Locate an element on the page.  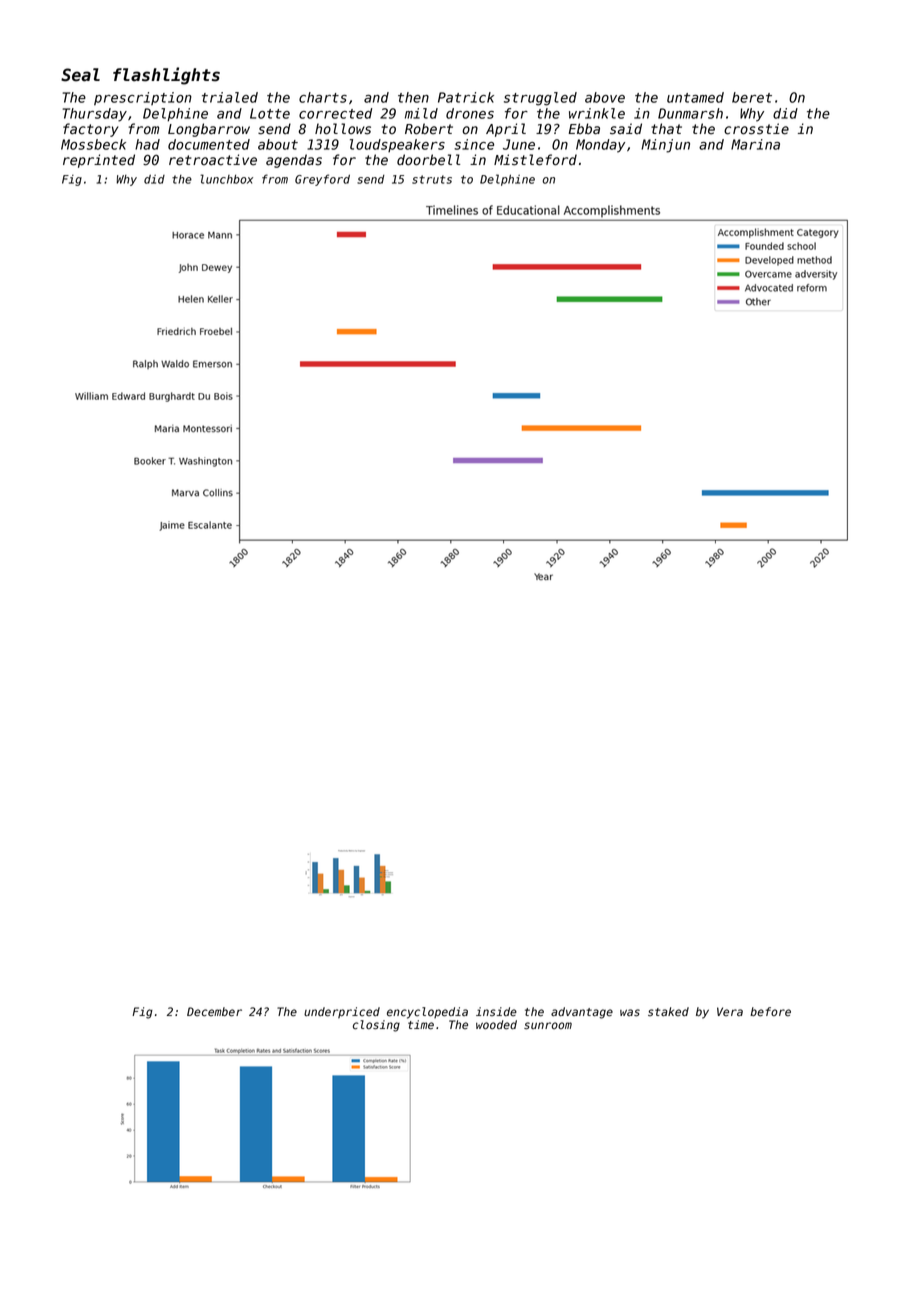
beret is located at coordinates (752, 97).
